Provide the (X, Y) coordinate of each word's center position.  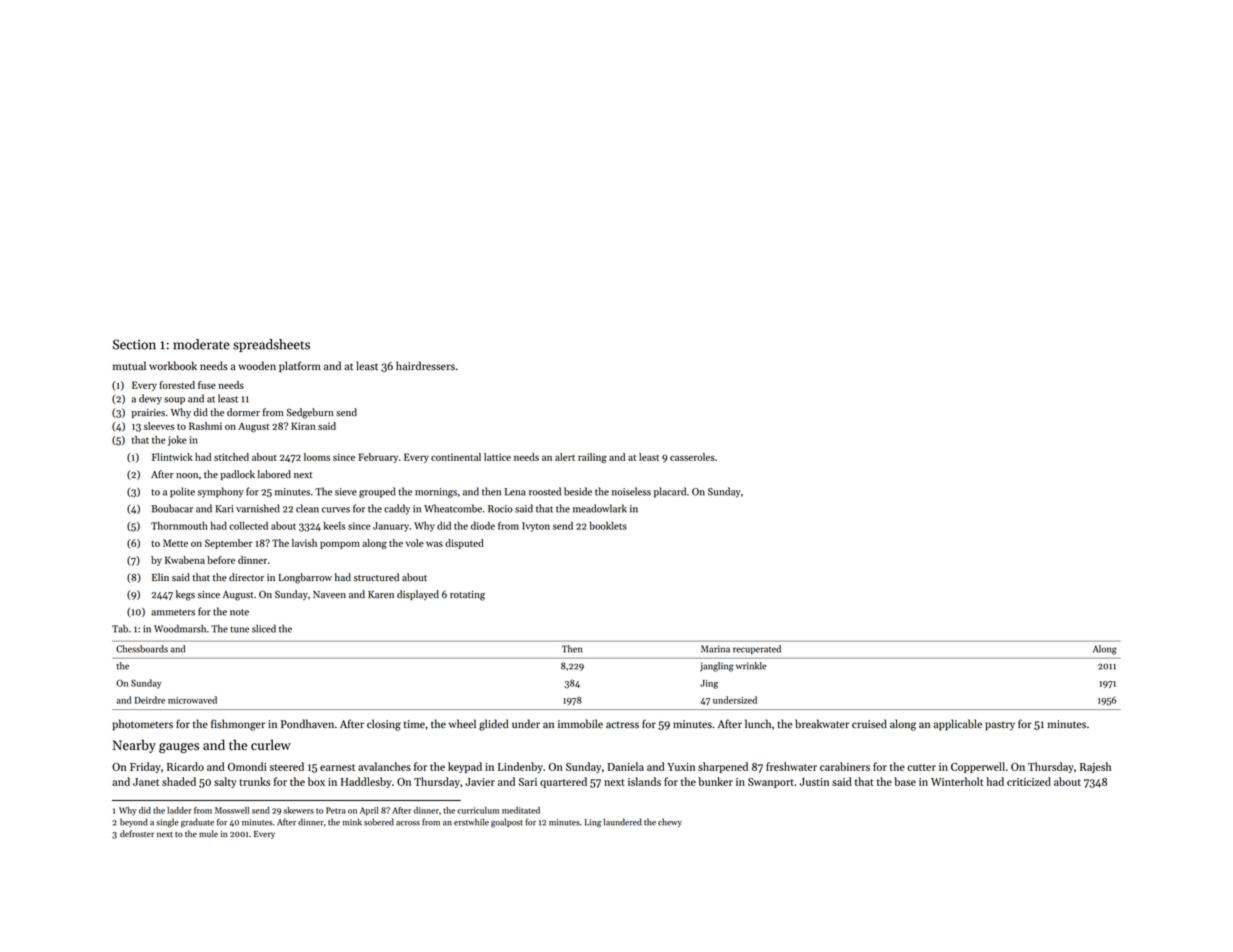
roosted (545, 491)
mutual (129, 365)
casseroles (692, 457)
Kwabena (185, 560)
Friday (145, 767)
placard (670, 492)
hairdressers (425, 366)
